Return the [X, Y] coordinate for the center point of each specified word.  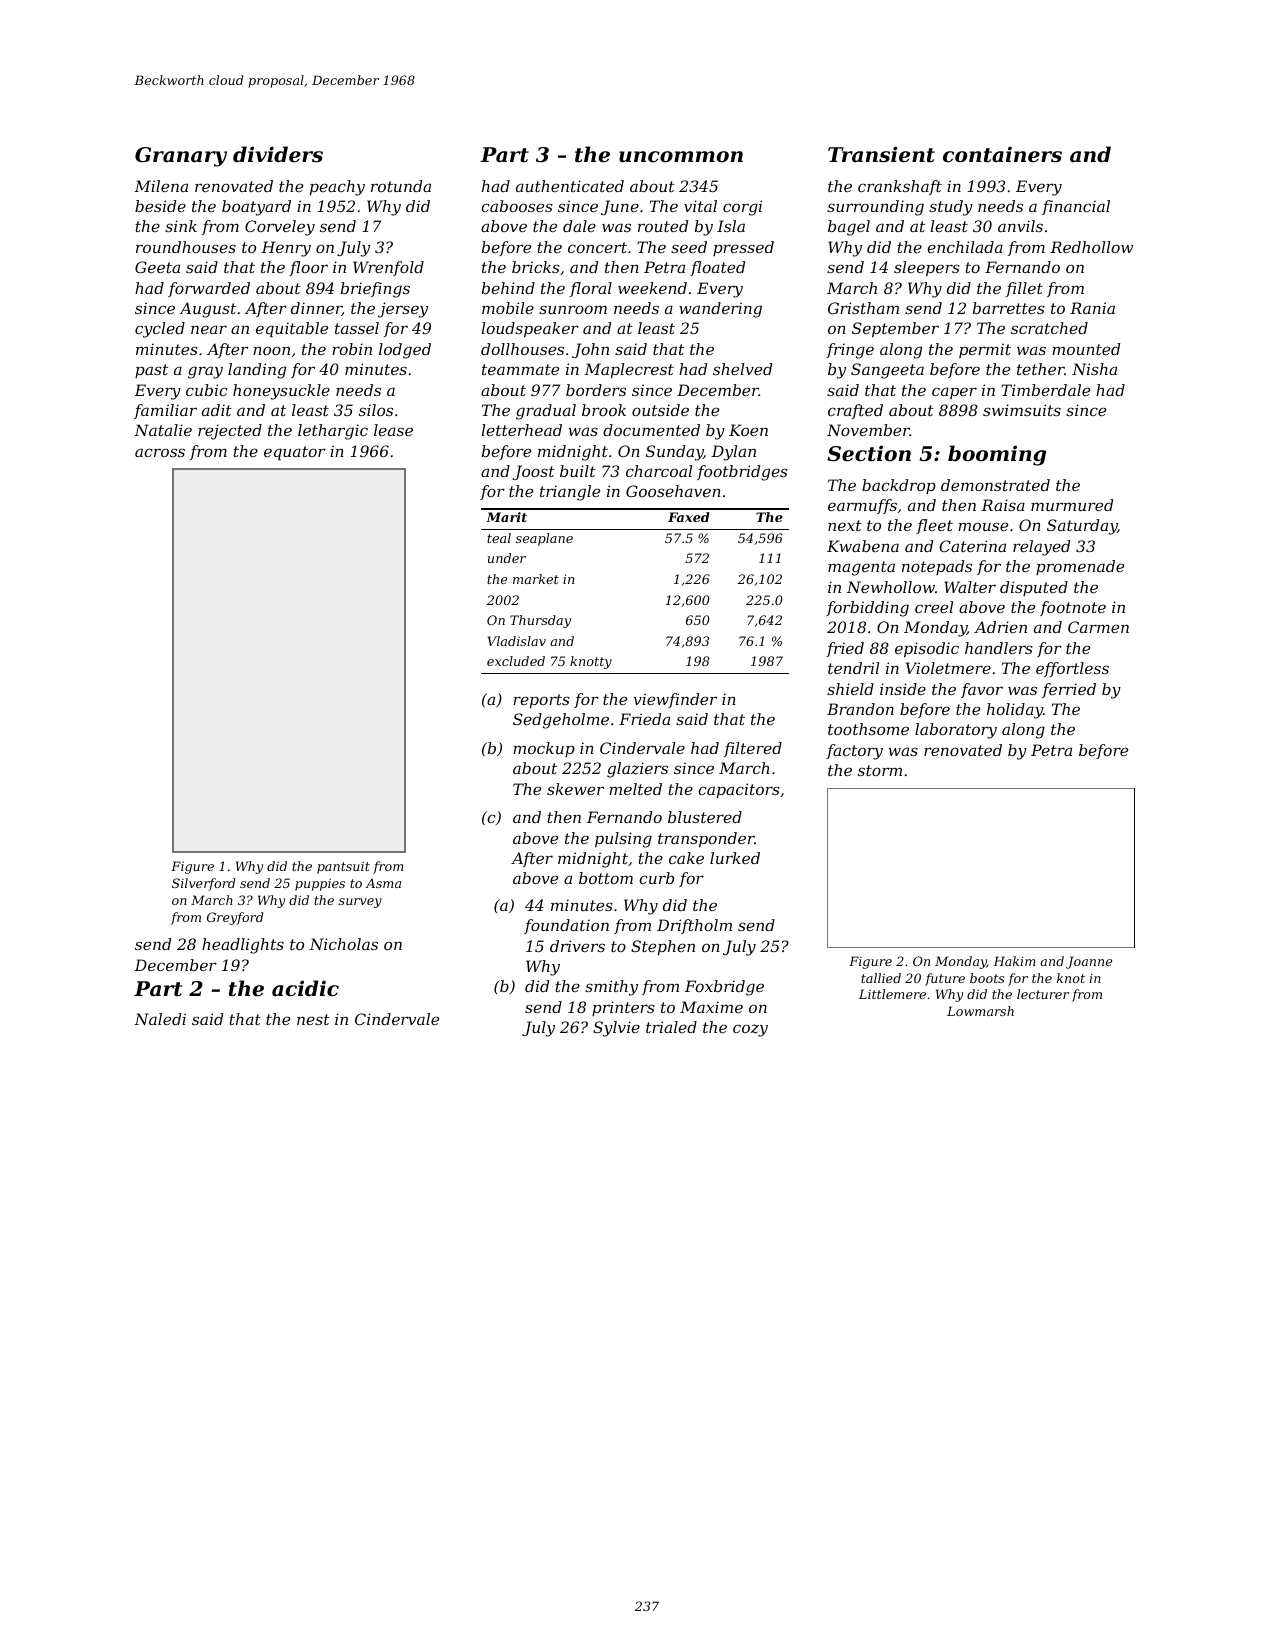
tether [1041, 369]
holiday [1015, 711]
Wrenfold [388, 268]
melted [635, 789]
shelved [742, 369]
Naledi [160, 1019]
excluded [516, 661]
